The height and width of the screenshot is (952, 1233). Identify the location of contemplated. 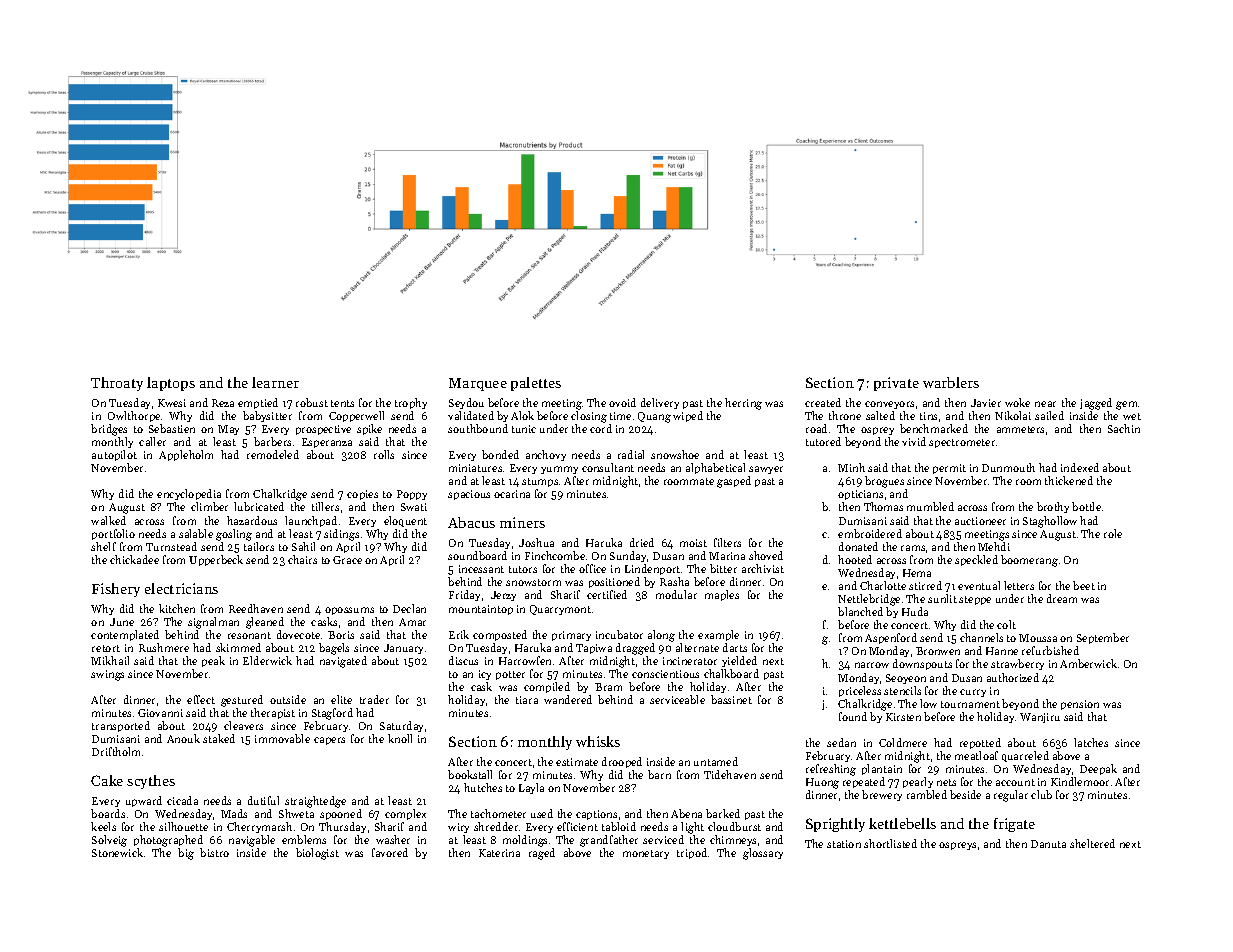
(125, 635).
